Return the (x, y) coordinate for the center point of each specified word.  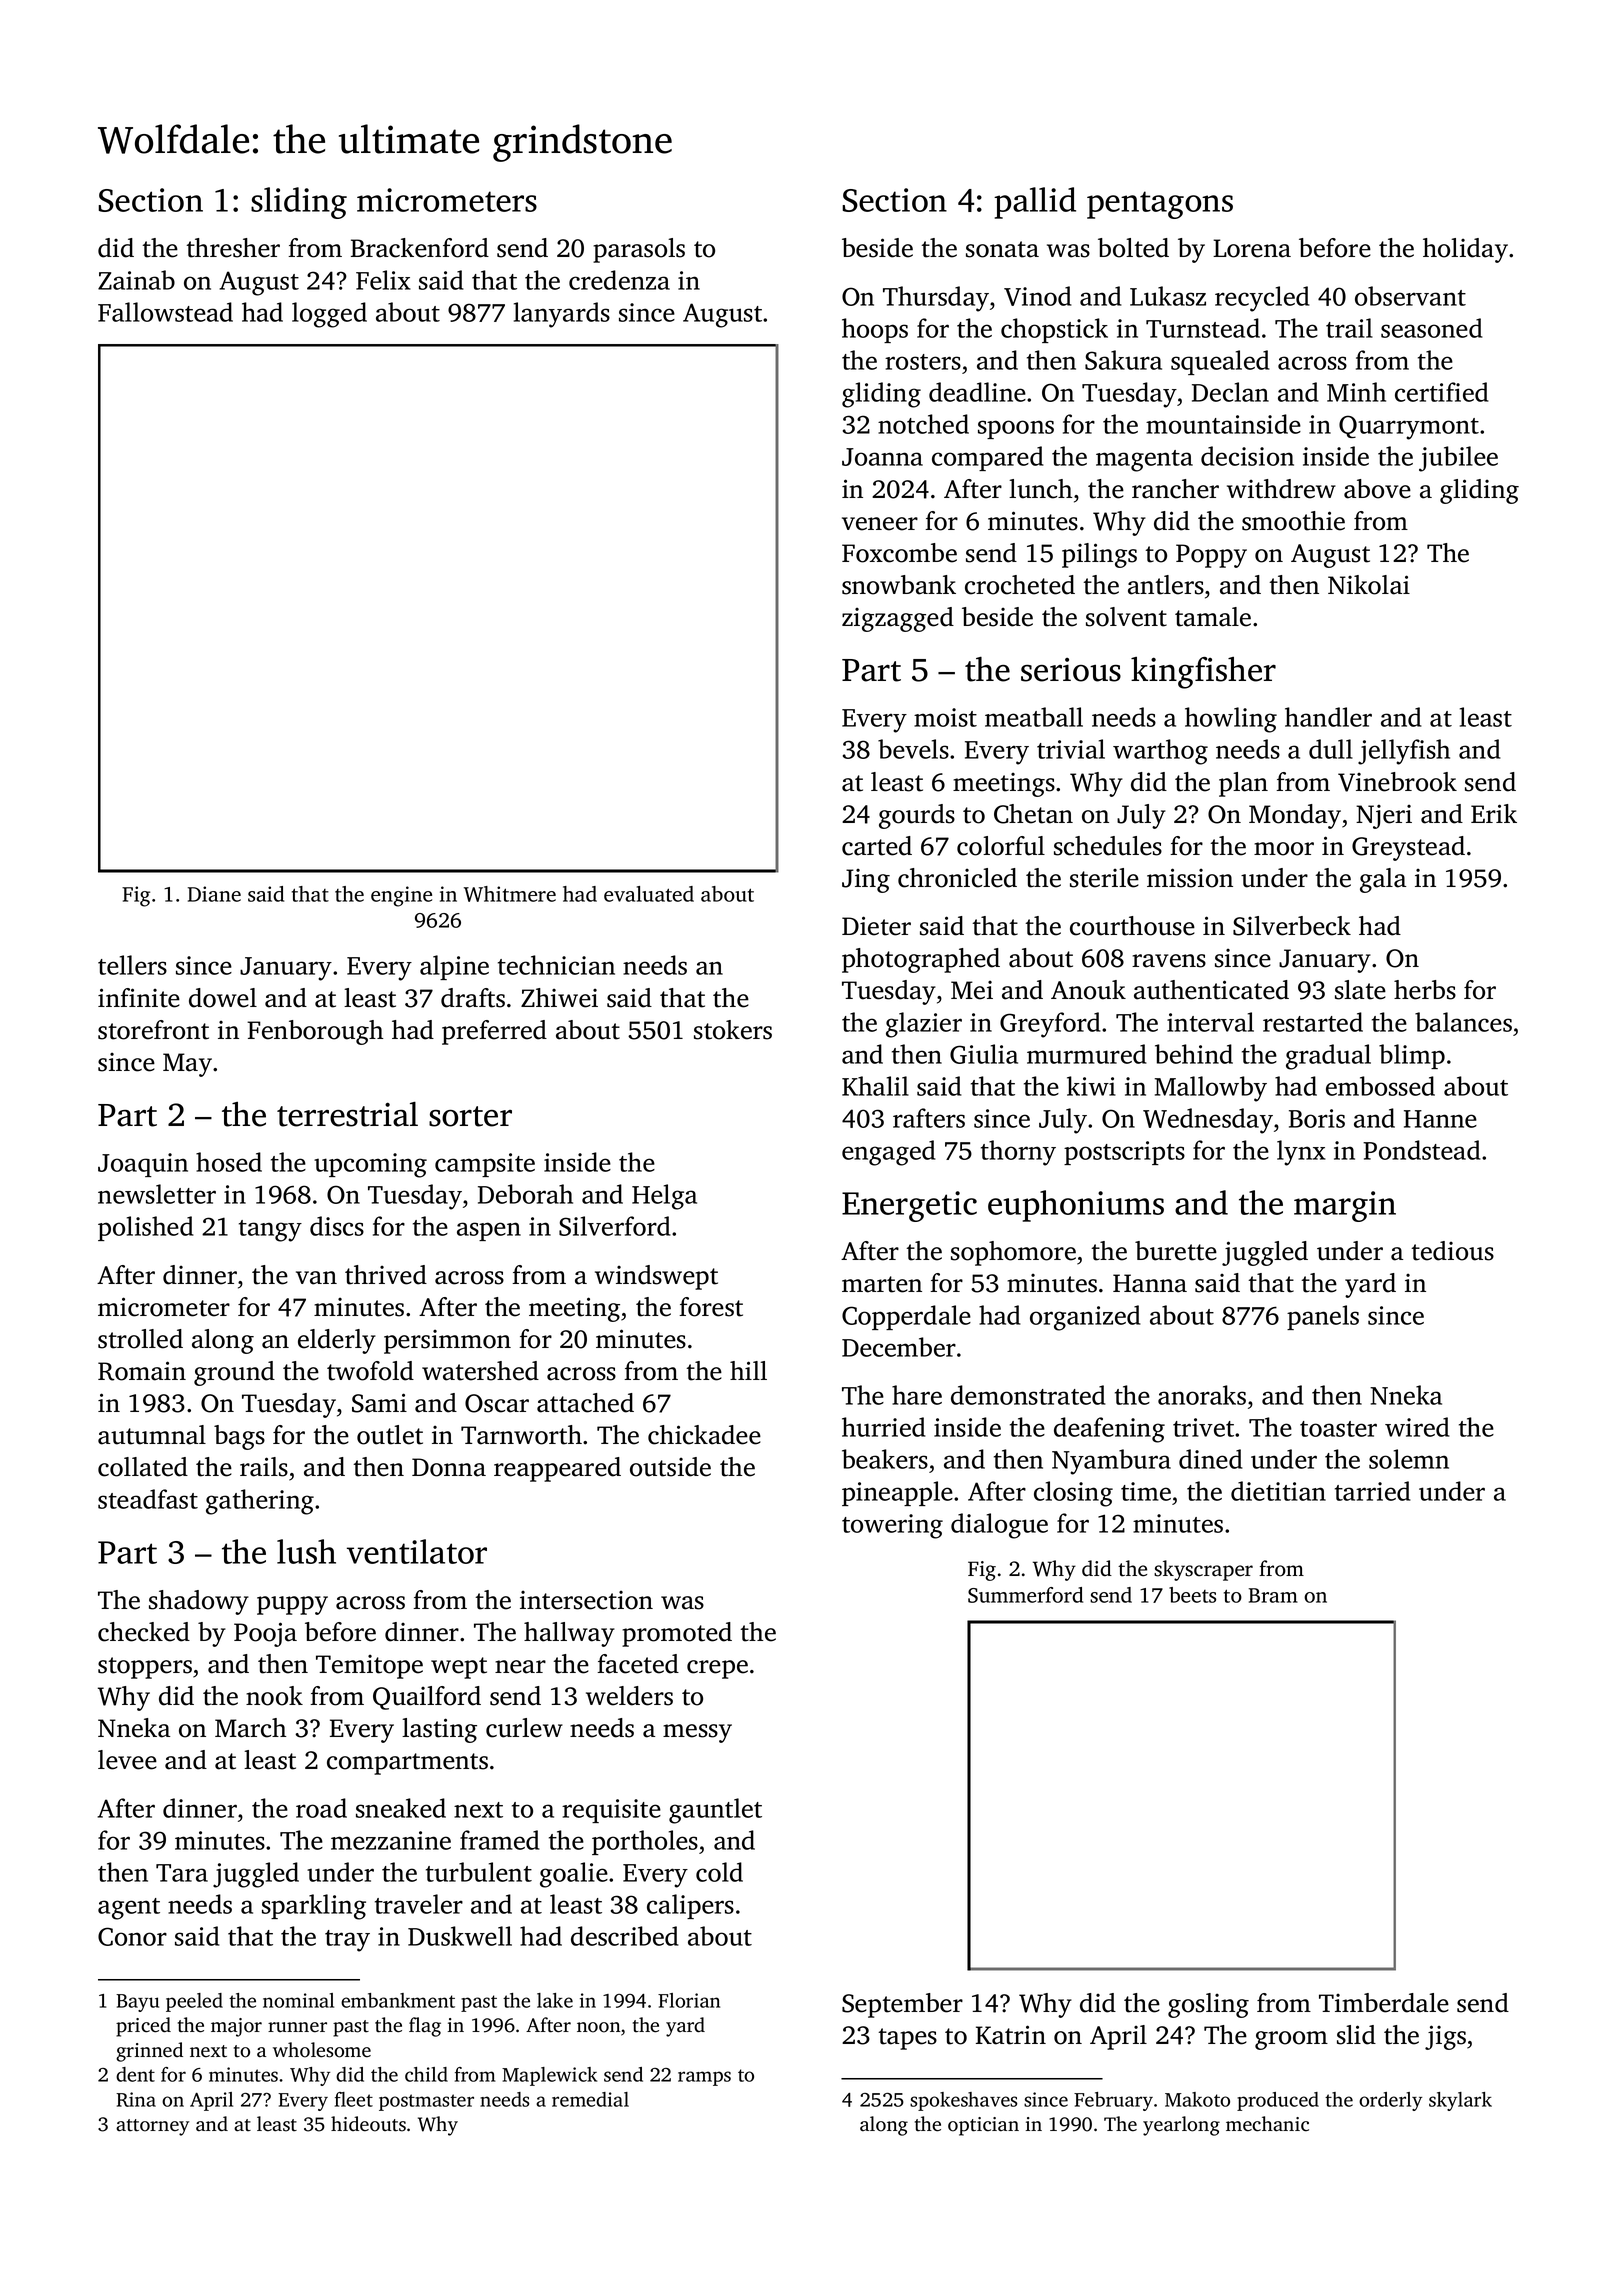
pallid (1035, 203)
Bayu (137, 2003)
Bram (1273, 1595)
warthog (1160, 752)
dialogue (999, 1526)
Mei (972, 990)
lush (306, 1551)
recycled (1262, 299)
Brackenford (420, 248)
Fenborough (315, 1032)
